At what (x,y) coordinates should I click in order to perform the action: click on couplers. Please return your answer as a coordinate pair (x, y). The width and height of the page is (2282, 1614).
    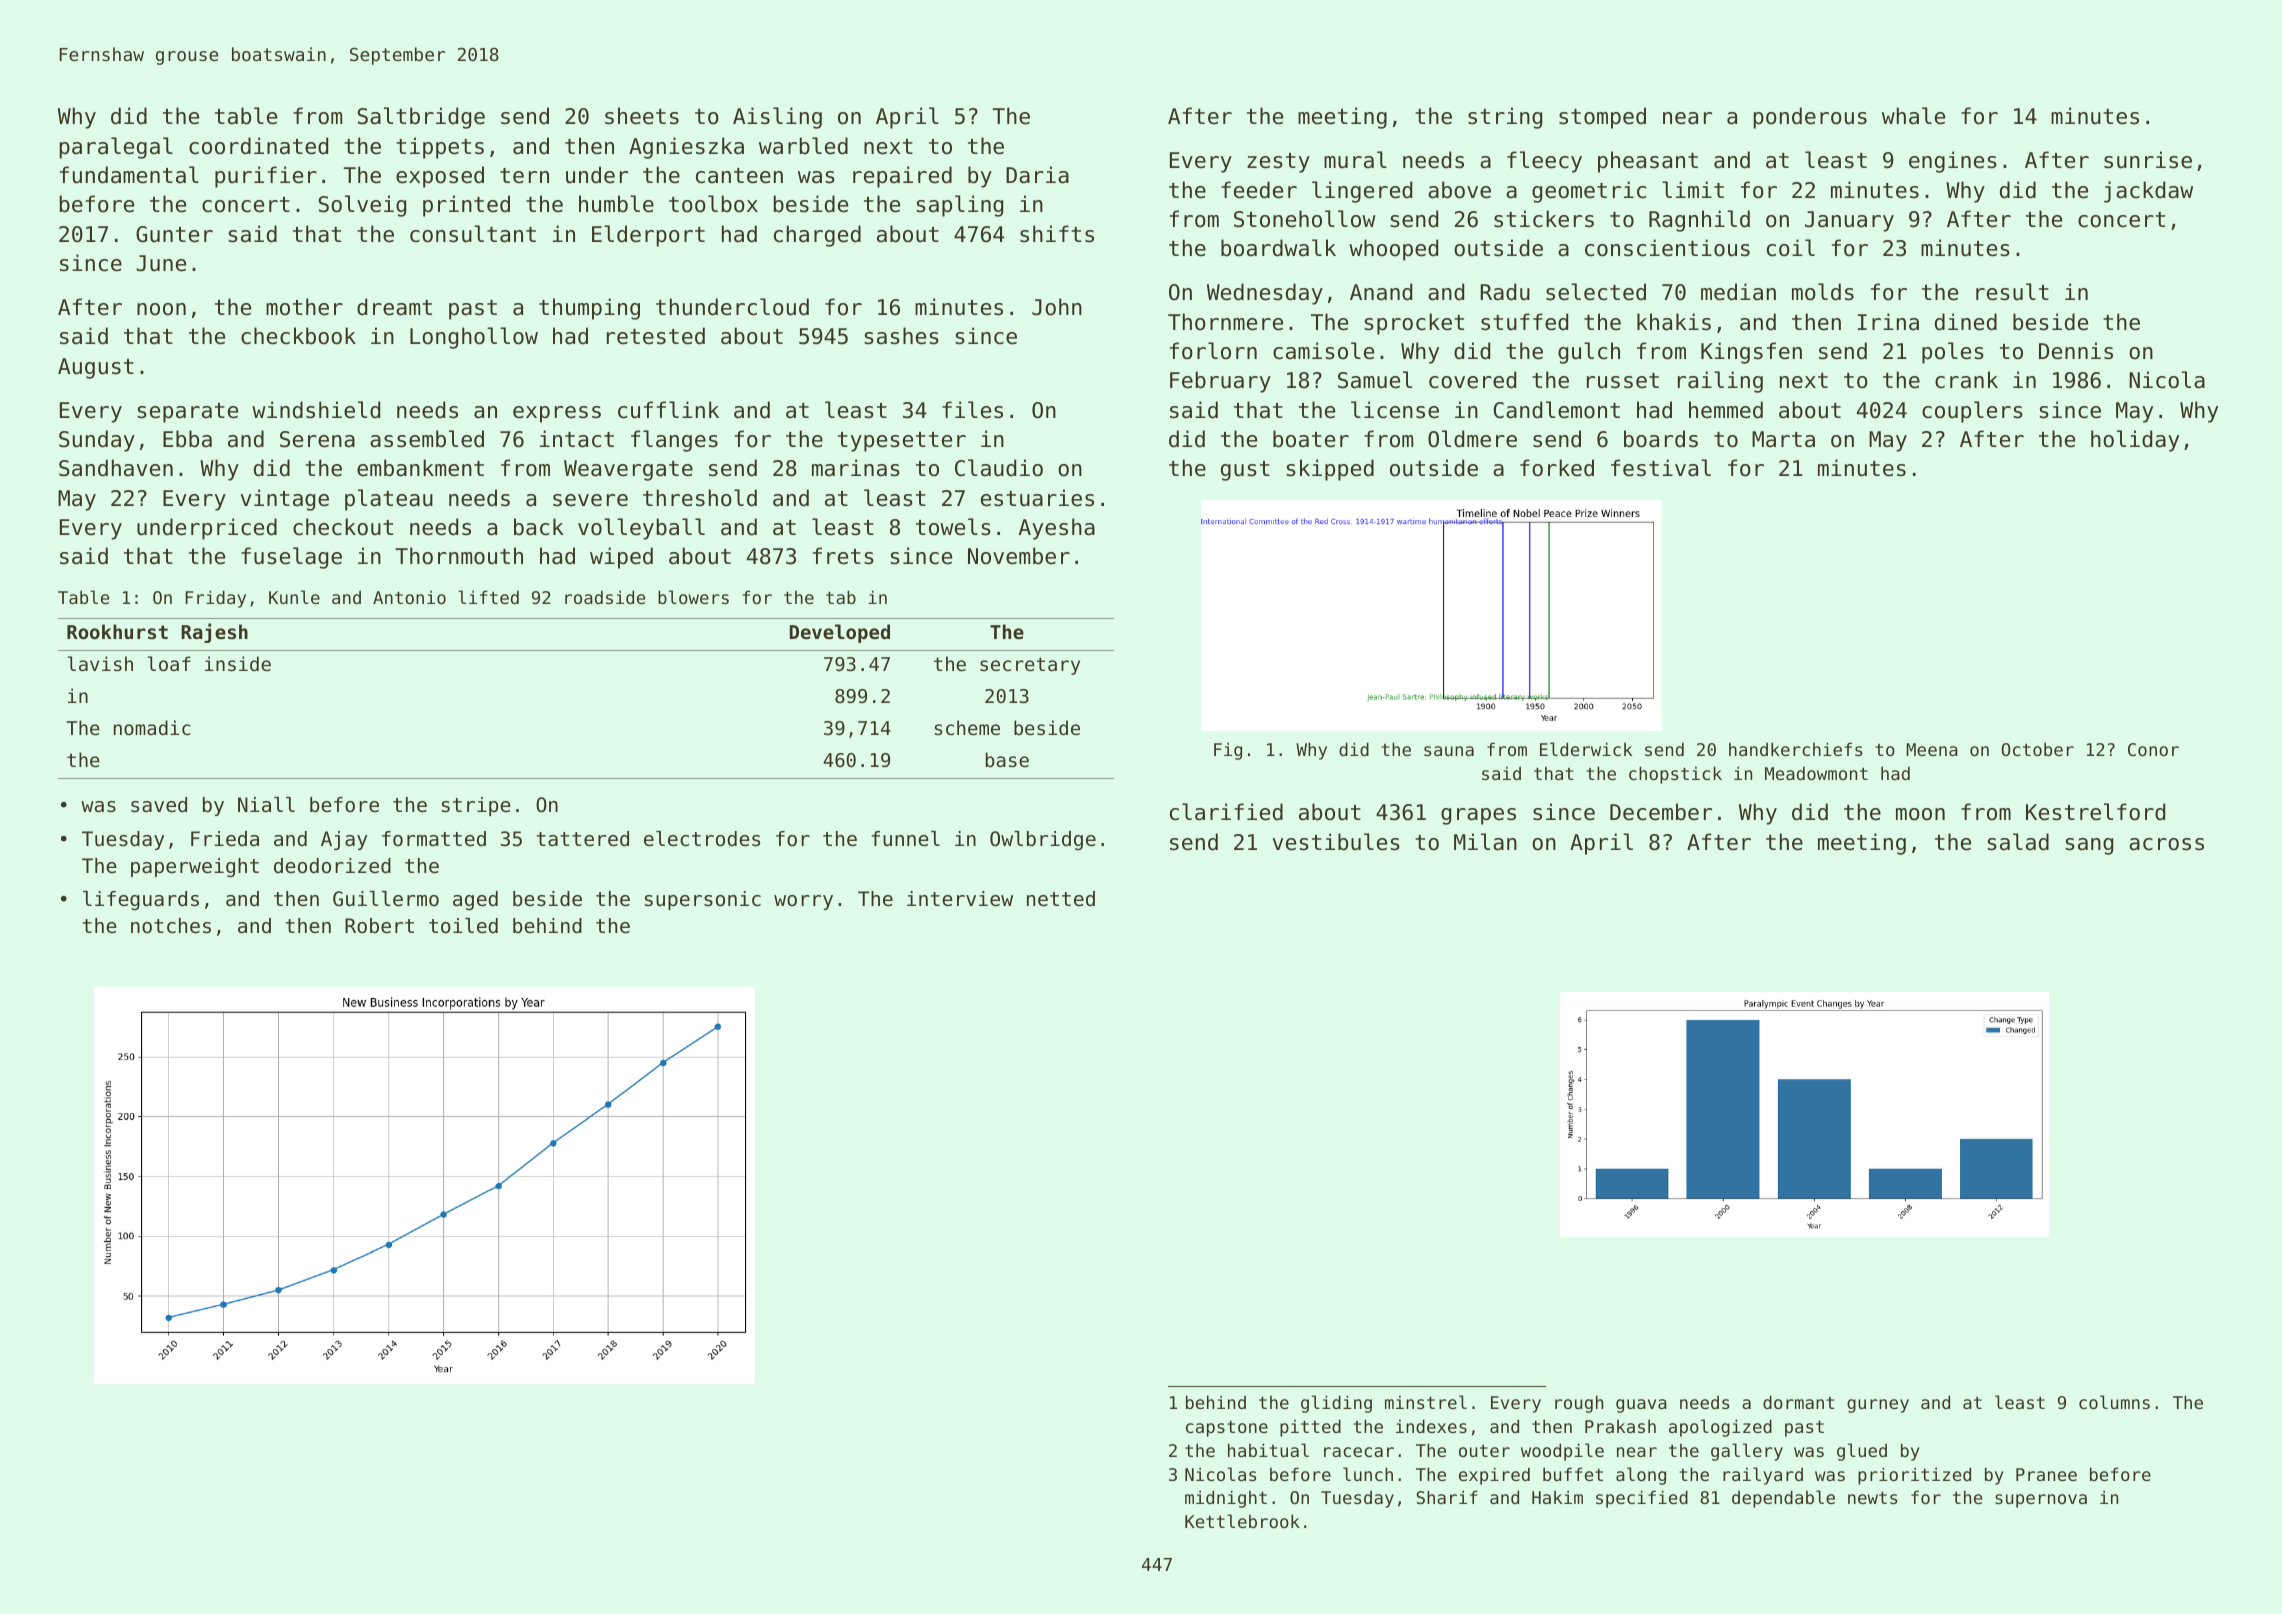
    Looking at the image, I should click on (1972, 412).
